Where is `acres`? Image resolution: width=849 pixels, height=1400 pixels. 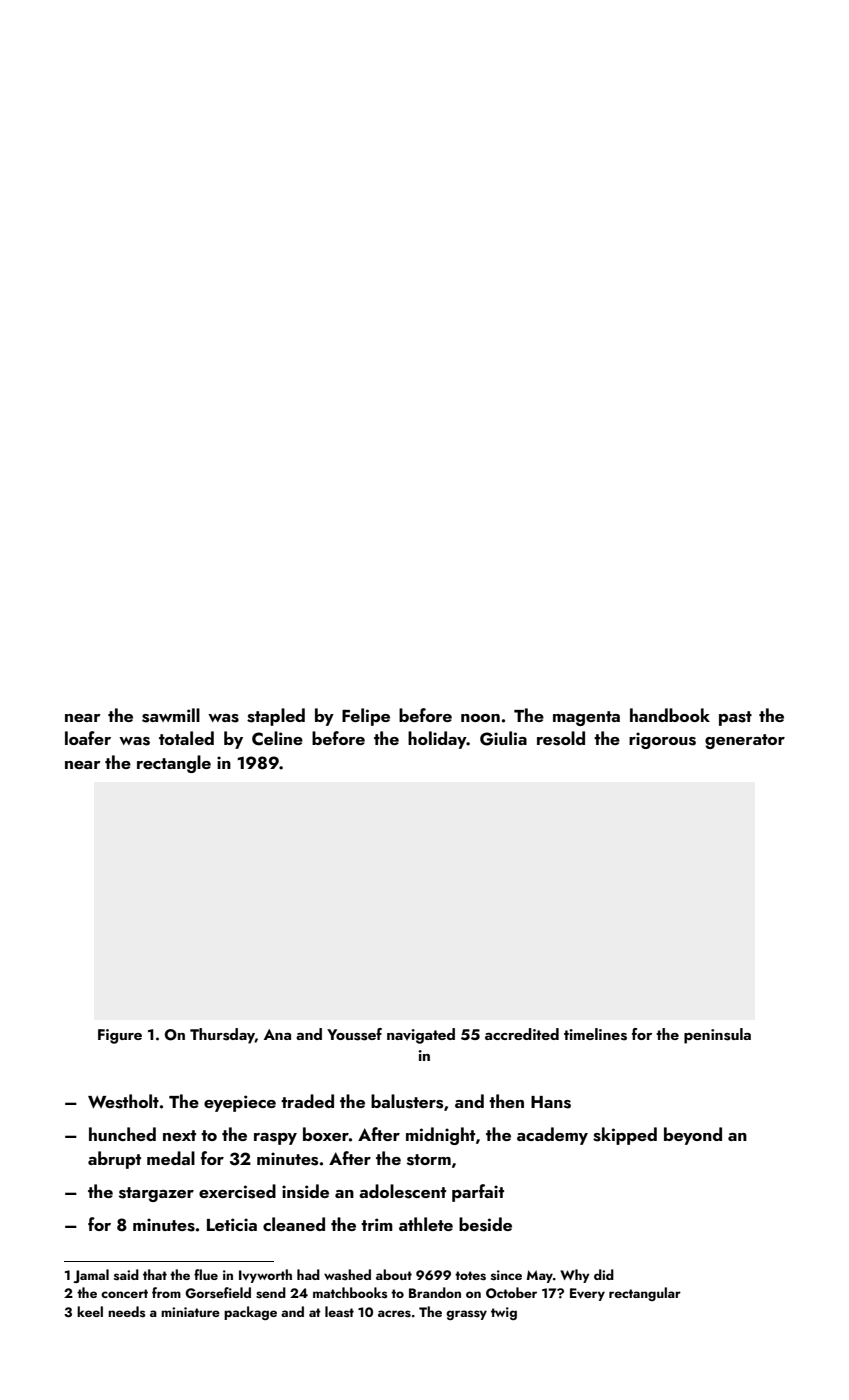 acres is located at coordinates (394, 1314).
